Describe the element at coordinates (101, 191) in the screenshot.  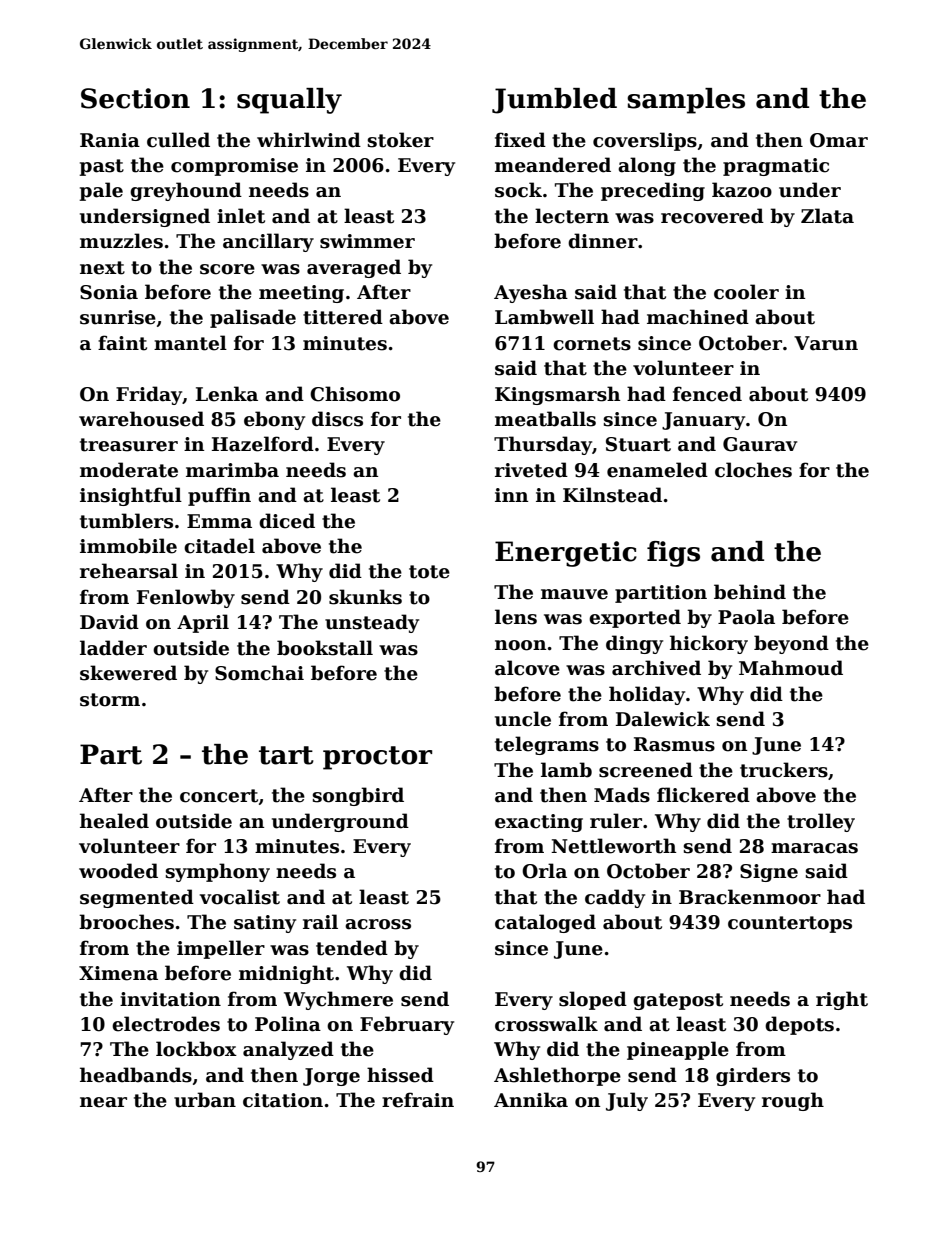
I see `pale` at that location.
